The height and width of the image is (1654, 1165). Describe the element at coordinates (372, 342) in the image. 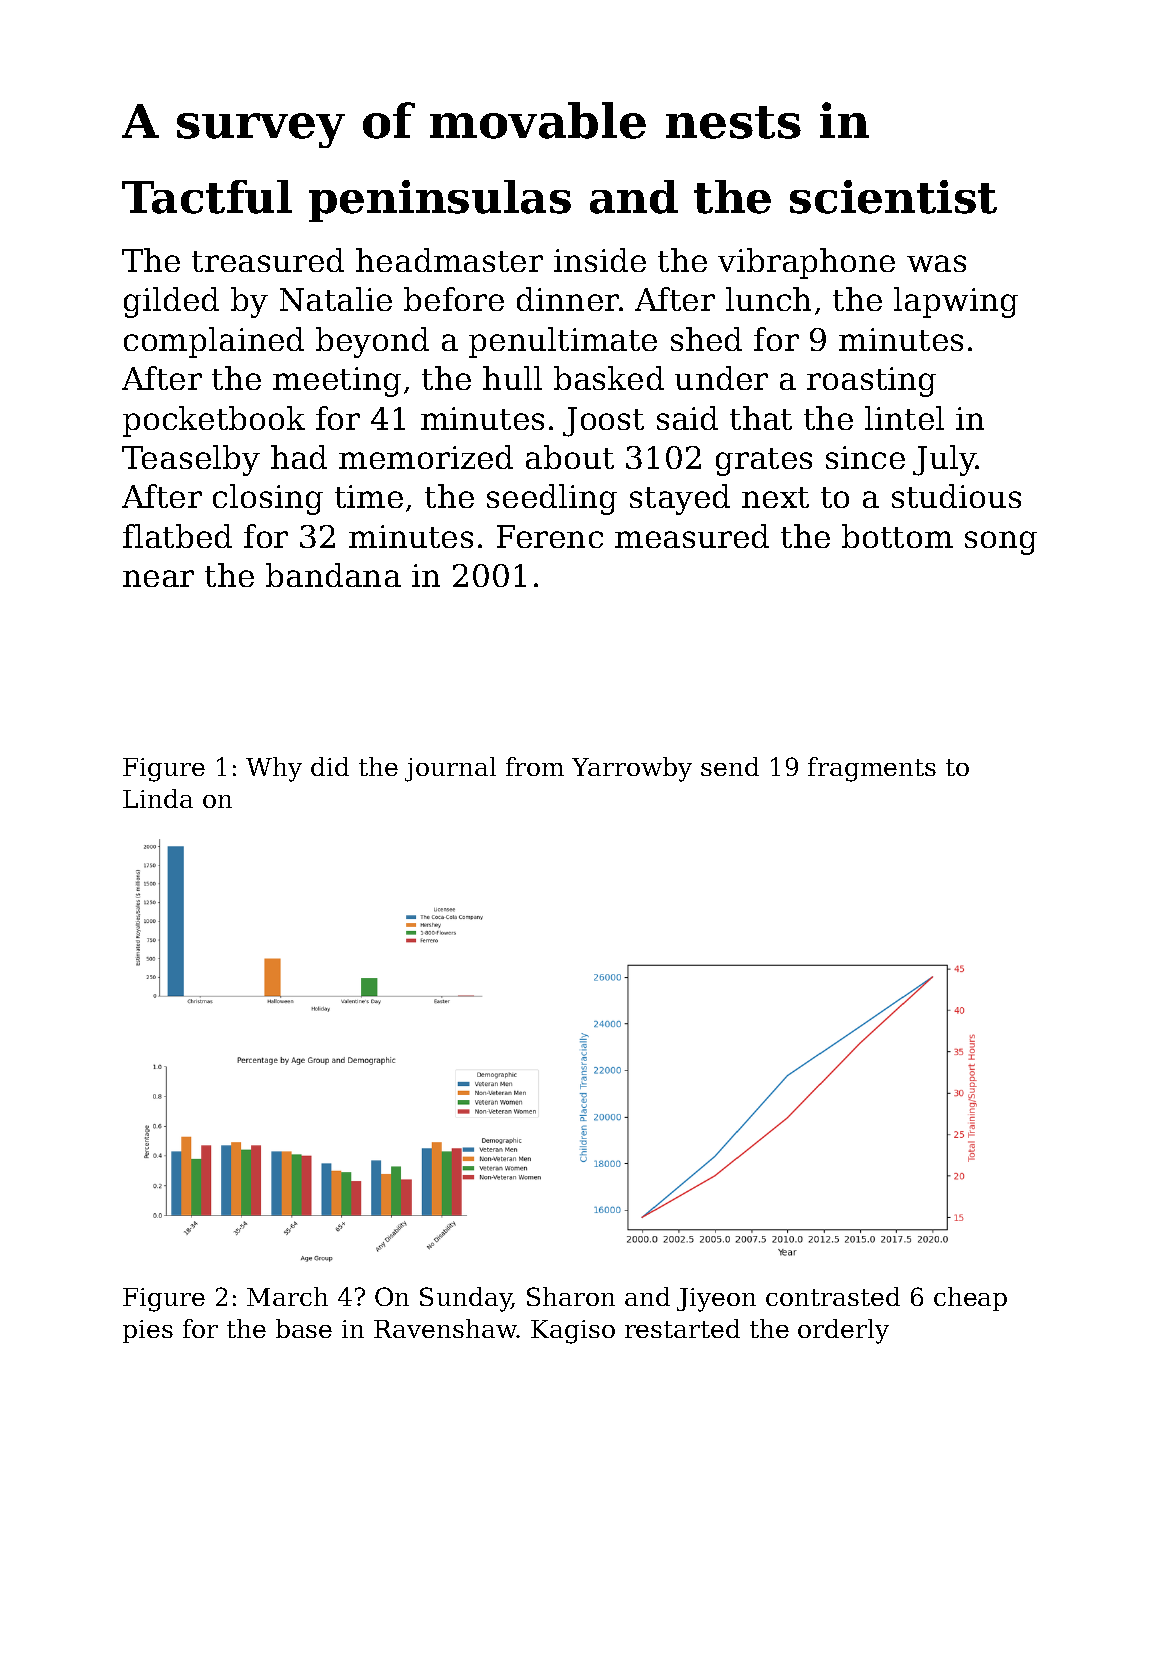

I see `beyond` at that location.
